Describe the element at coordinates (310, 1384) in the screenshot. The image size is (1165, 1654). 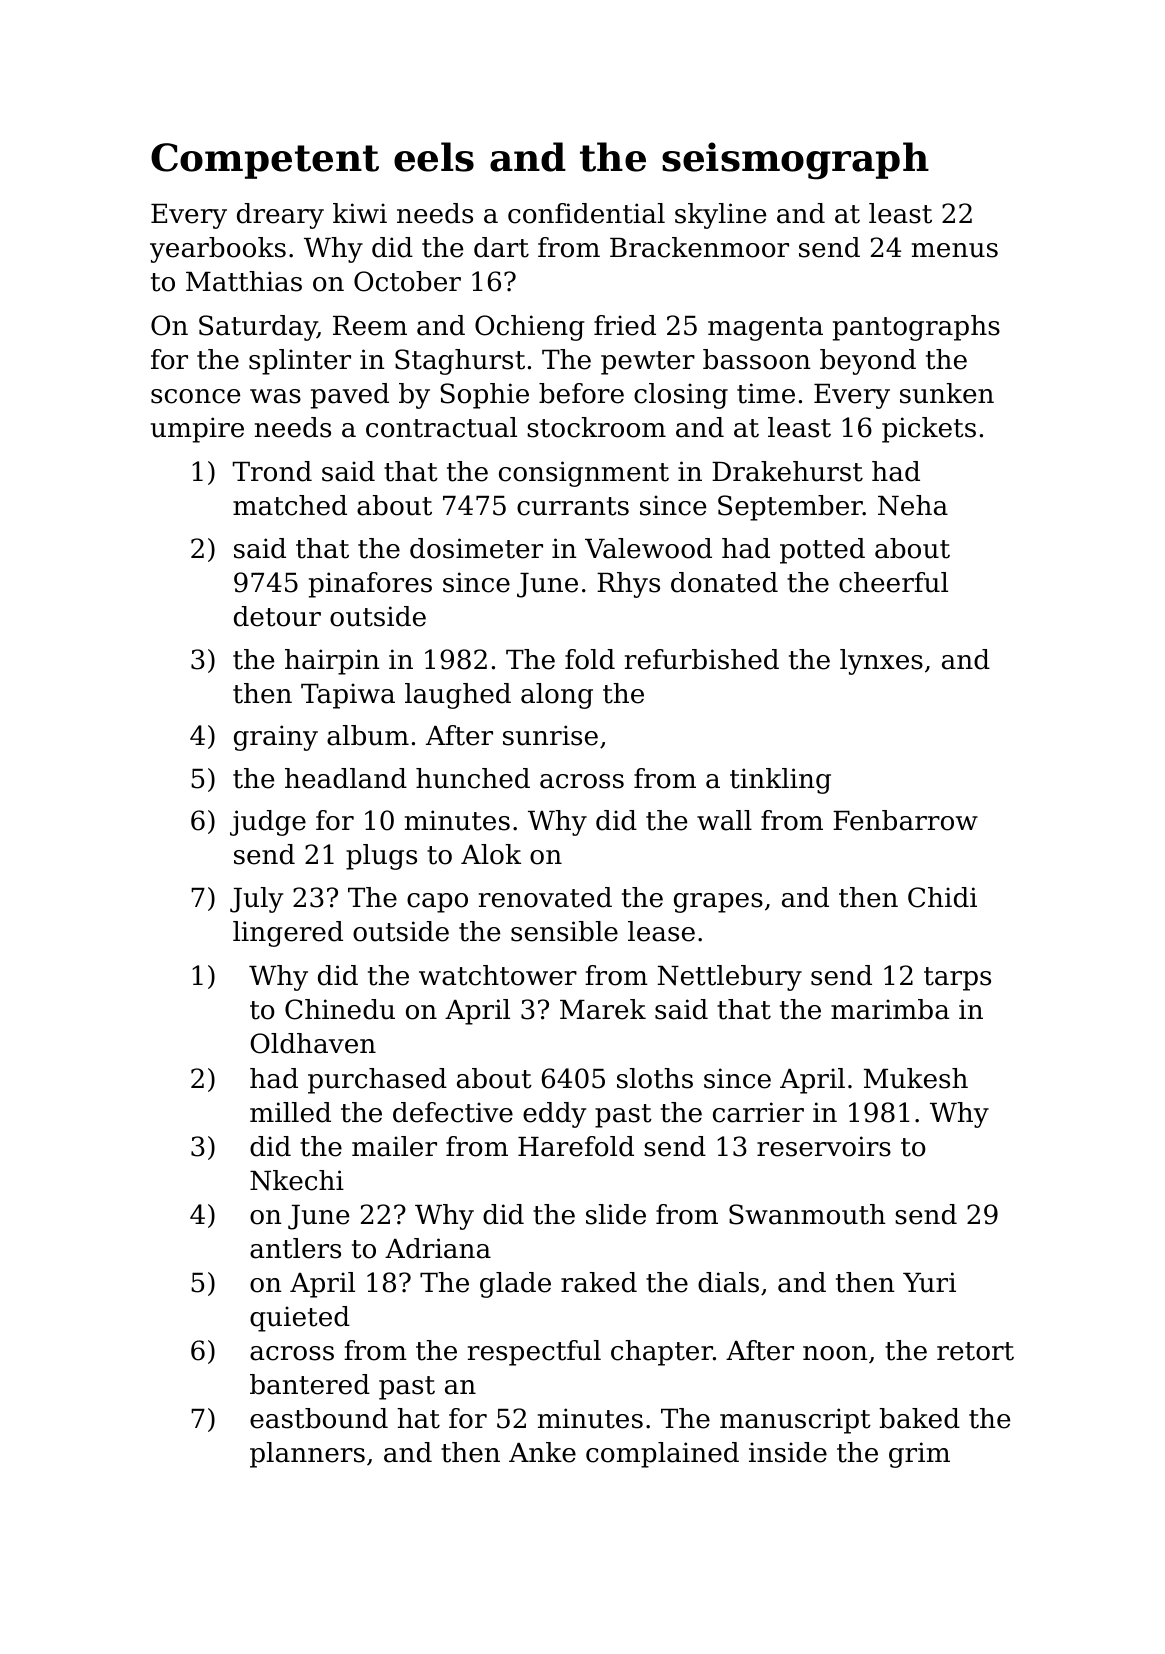
I see `bantered` at that location.
